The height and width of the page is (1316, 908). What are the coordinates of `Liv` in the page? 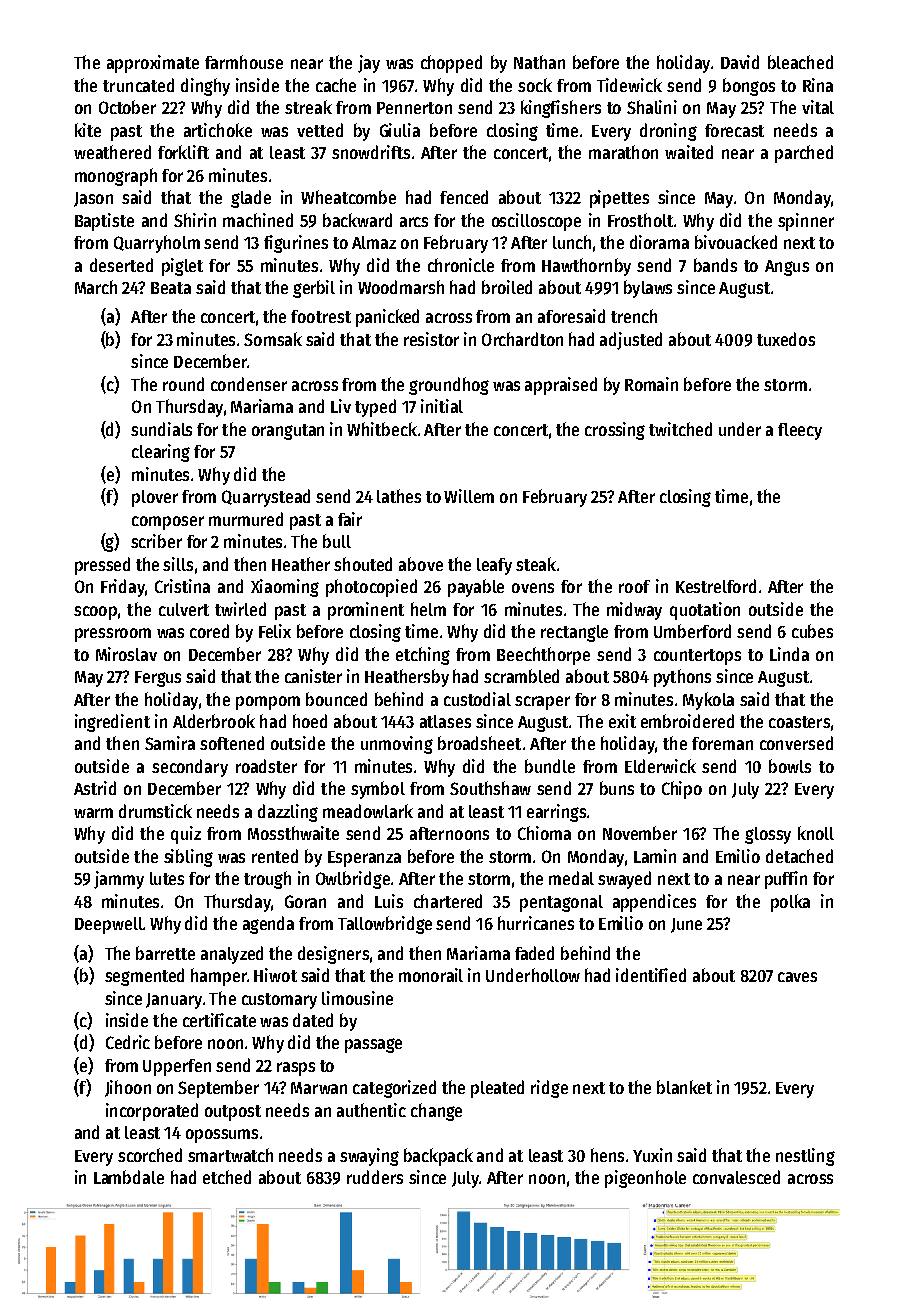 It's located at (341, 406).
